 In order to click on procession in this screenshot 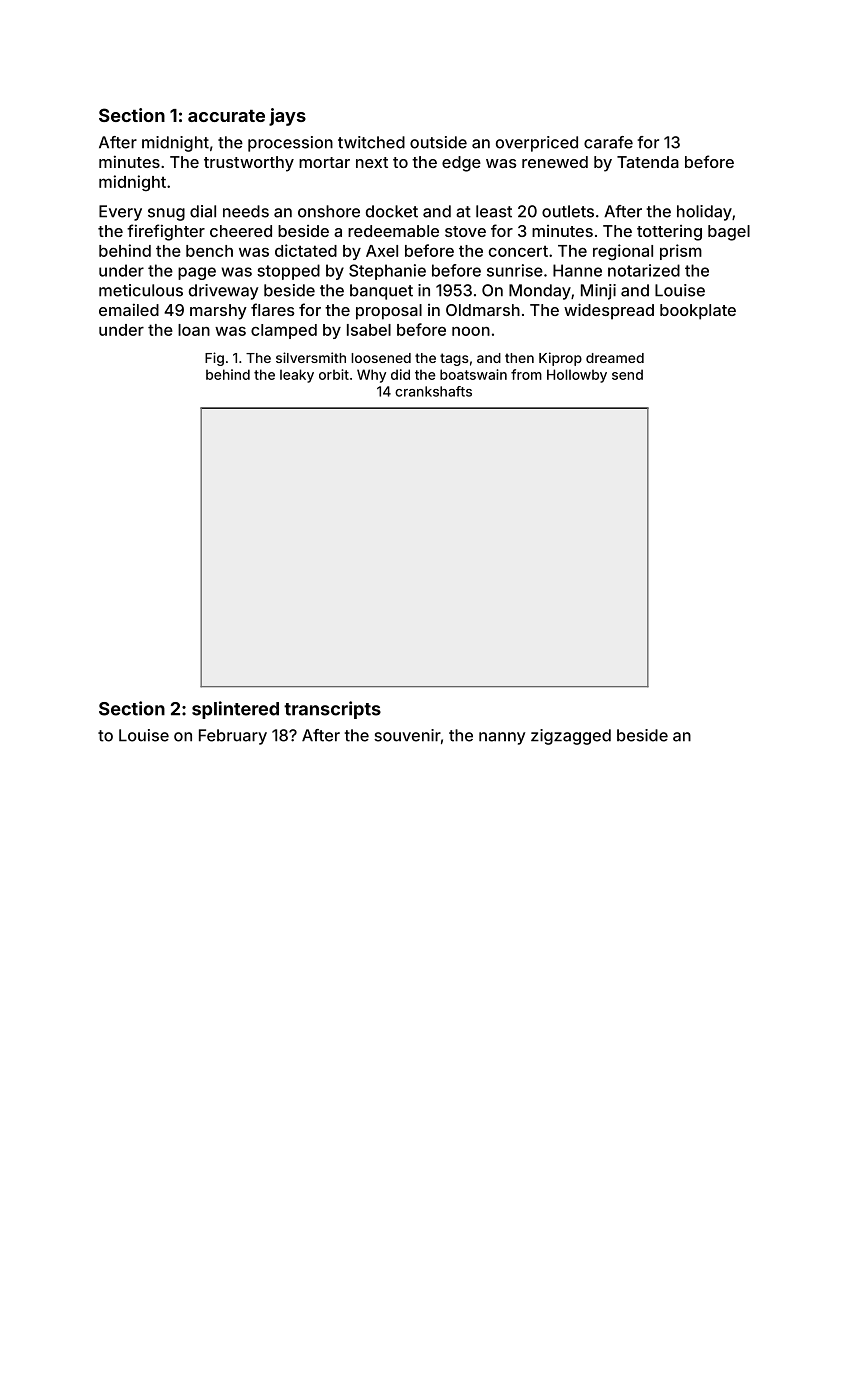, I will do `click(290, 144)`.
